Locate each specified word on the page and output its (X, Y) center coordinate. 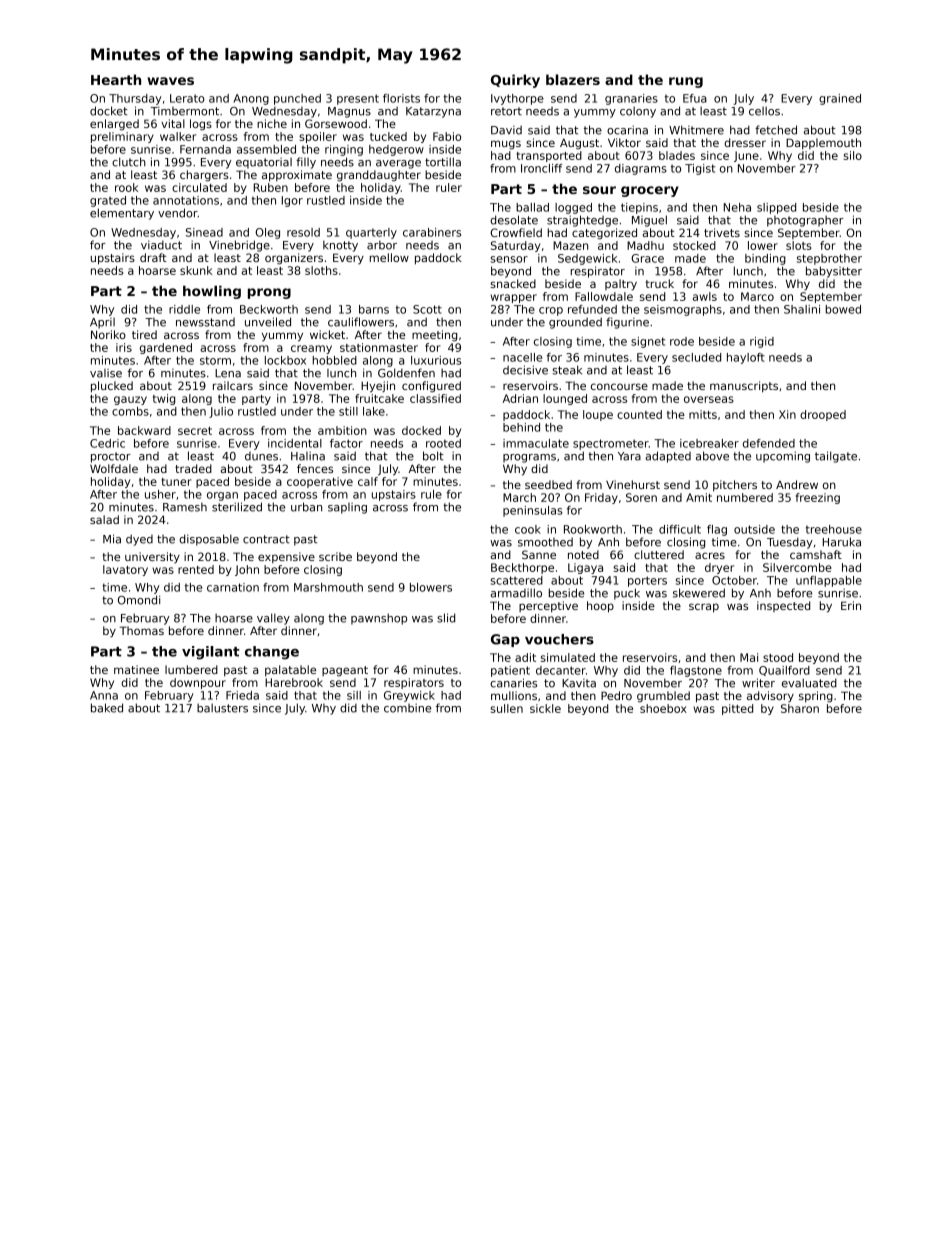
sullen (507, 708)
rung (686, 82)
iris (124, 347)
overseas (709, 399)
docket (109, 111)
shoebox (663, 708)
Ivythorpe (517, 99)
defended (769, 443)
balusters (222, 708)
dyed (139, 540)
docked (421, 430)
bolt (433, 456)
